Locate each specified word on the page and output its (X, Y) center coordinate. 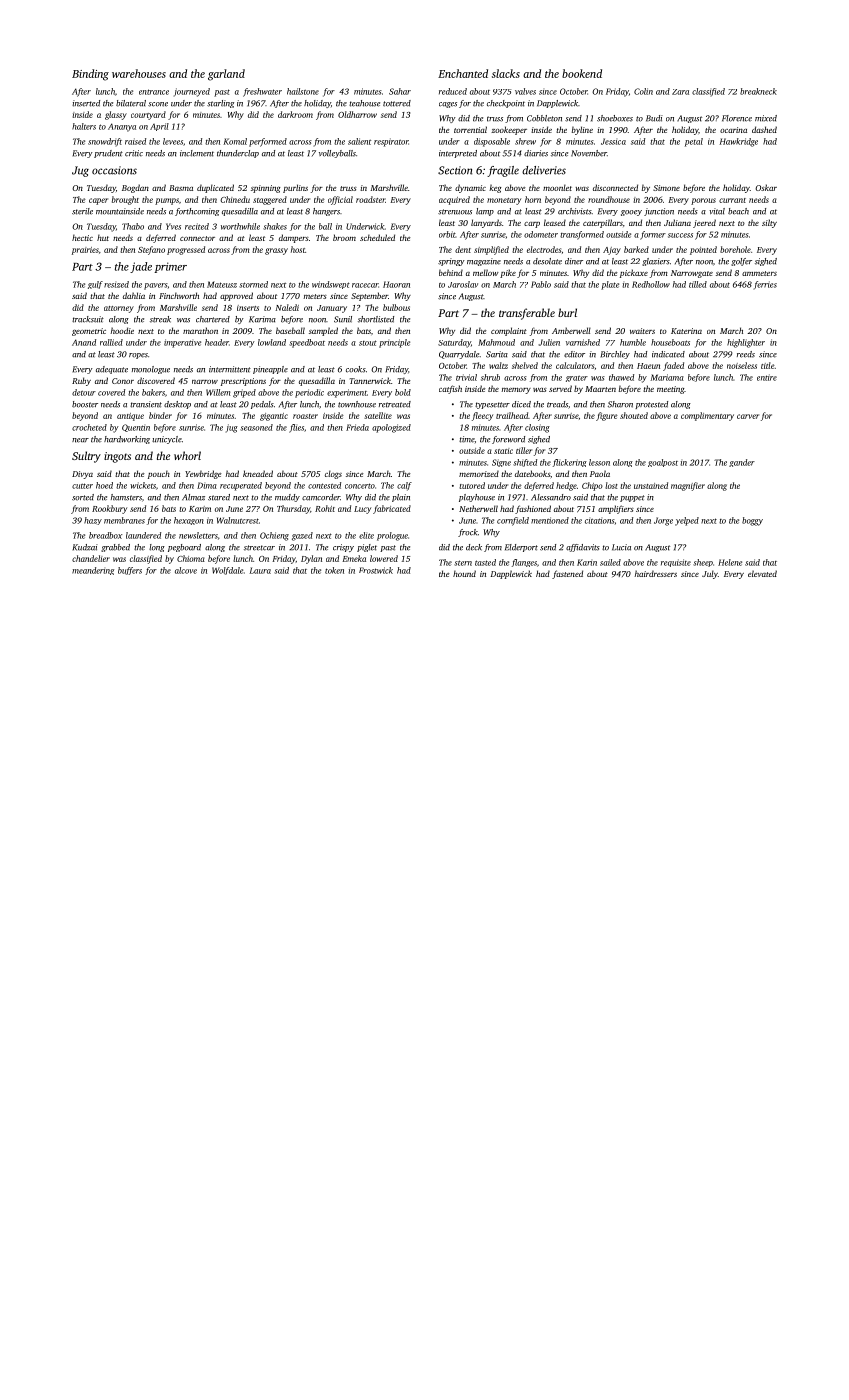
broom (344, 237)
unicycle (167, 440)
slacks (506, 73)
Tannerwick (370, 380)
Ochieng (274, 536)
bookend (582, 73)
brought (125, 200)
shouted (634, 415)
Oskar (766, 187)
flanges (524, 563)
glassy (116, 115)
